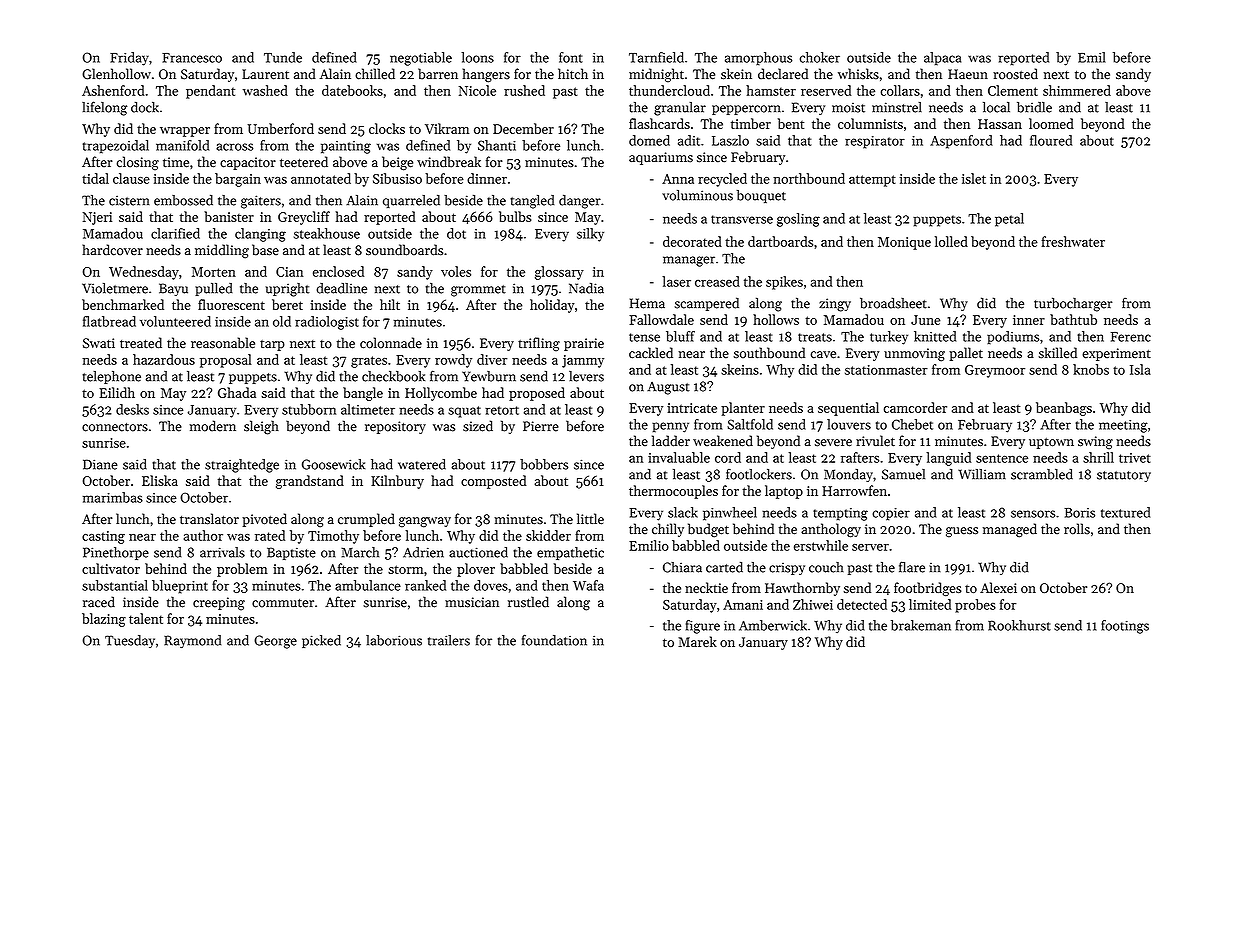 This document has width=1233, height=952. I want to click on trapezoidal, so click(116, 147).
